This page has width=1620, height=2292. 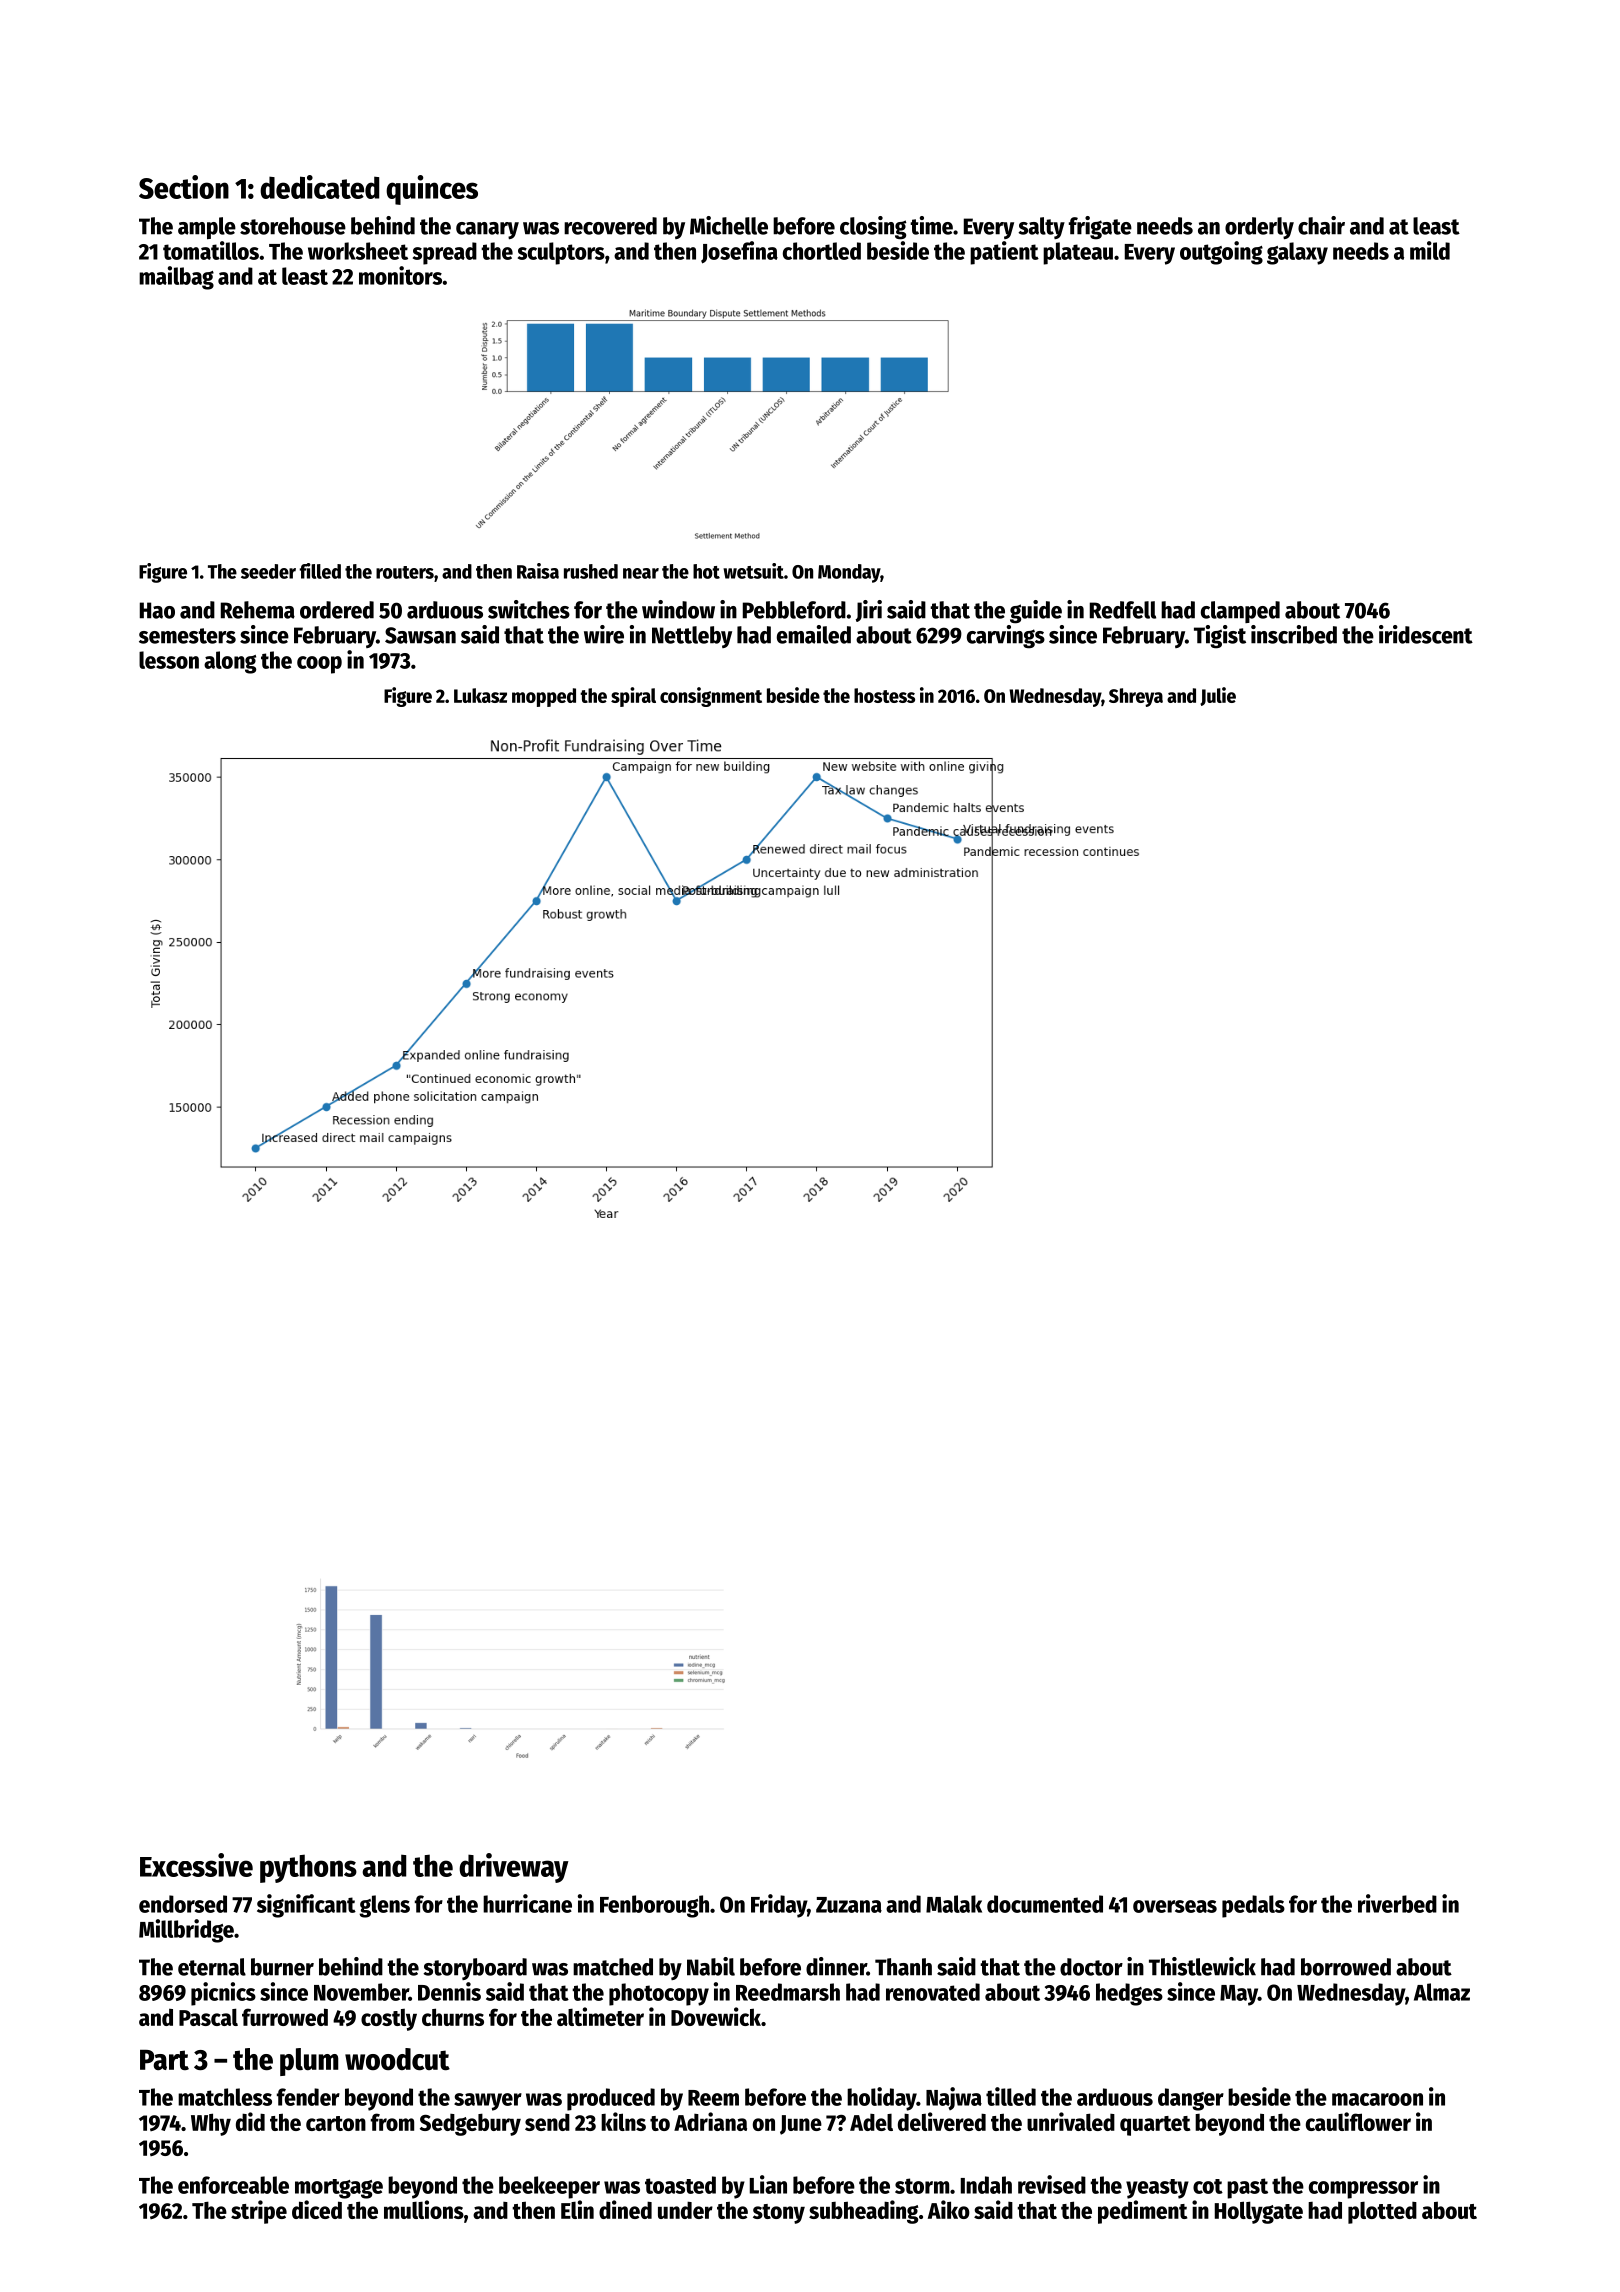 What do you see at coordinates (1218, 696) in the page?
I see `Julie` at bounding box center [1218, 696].
